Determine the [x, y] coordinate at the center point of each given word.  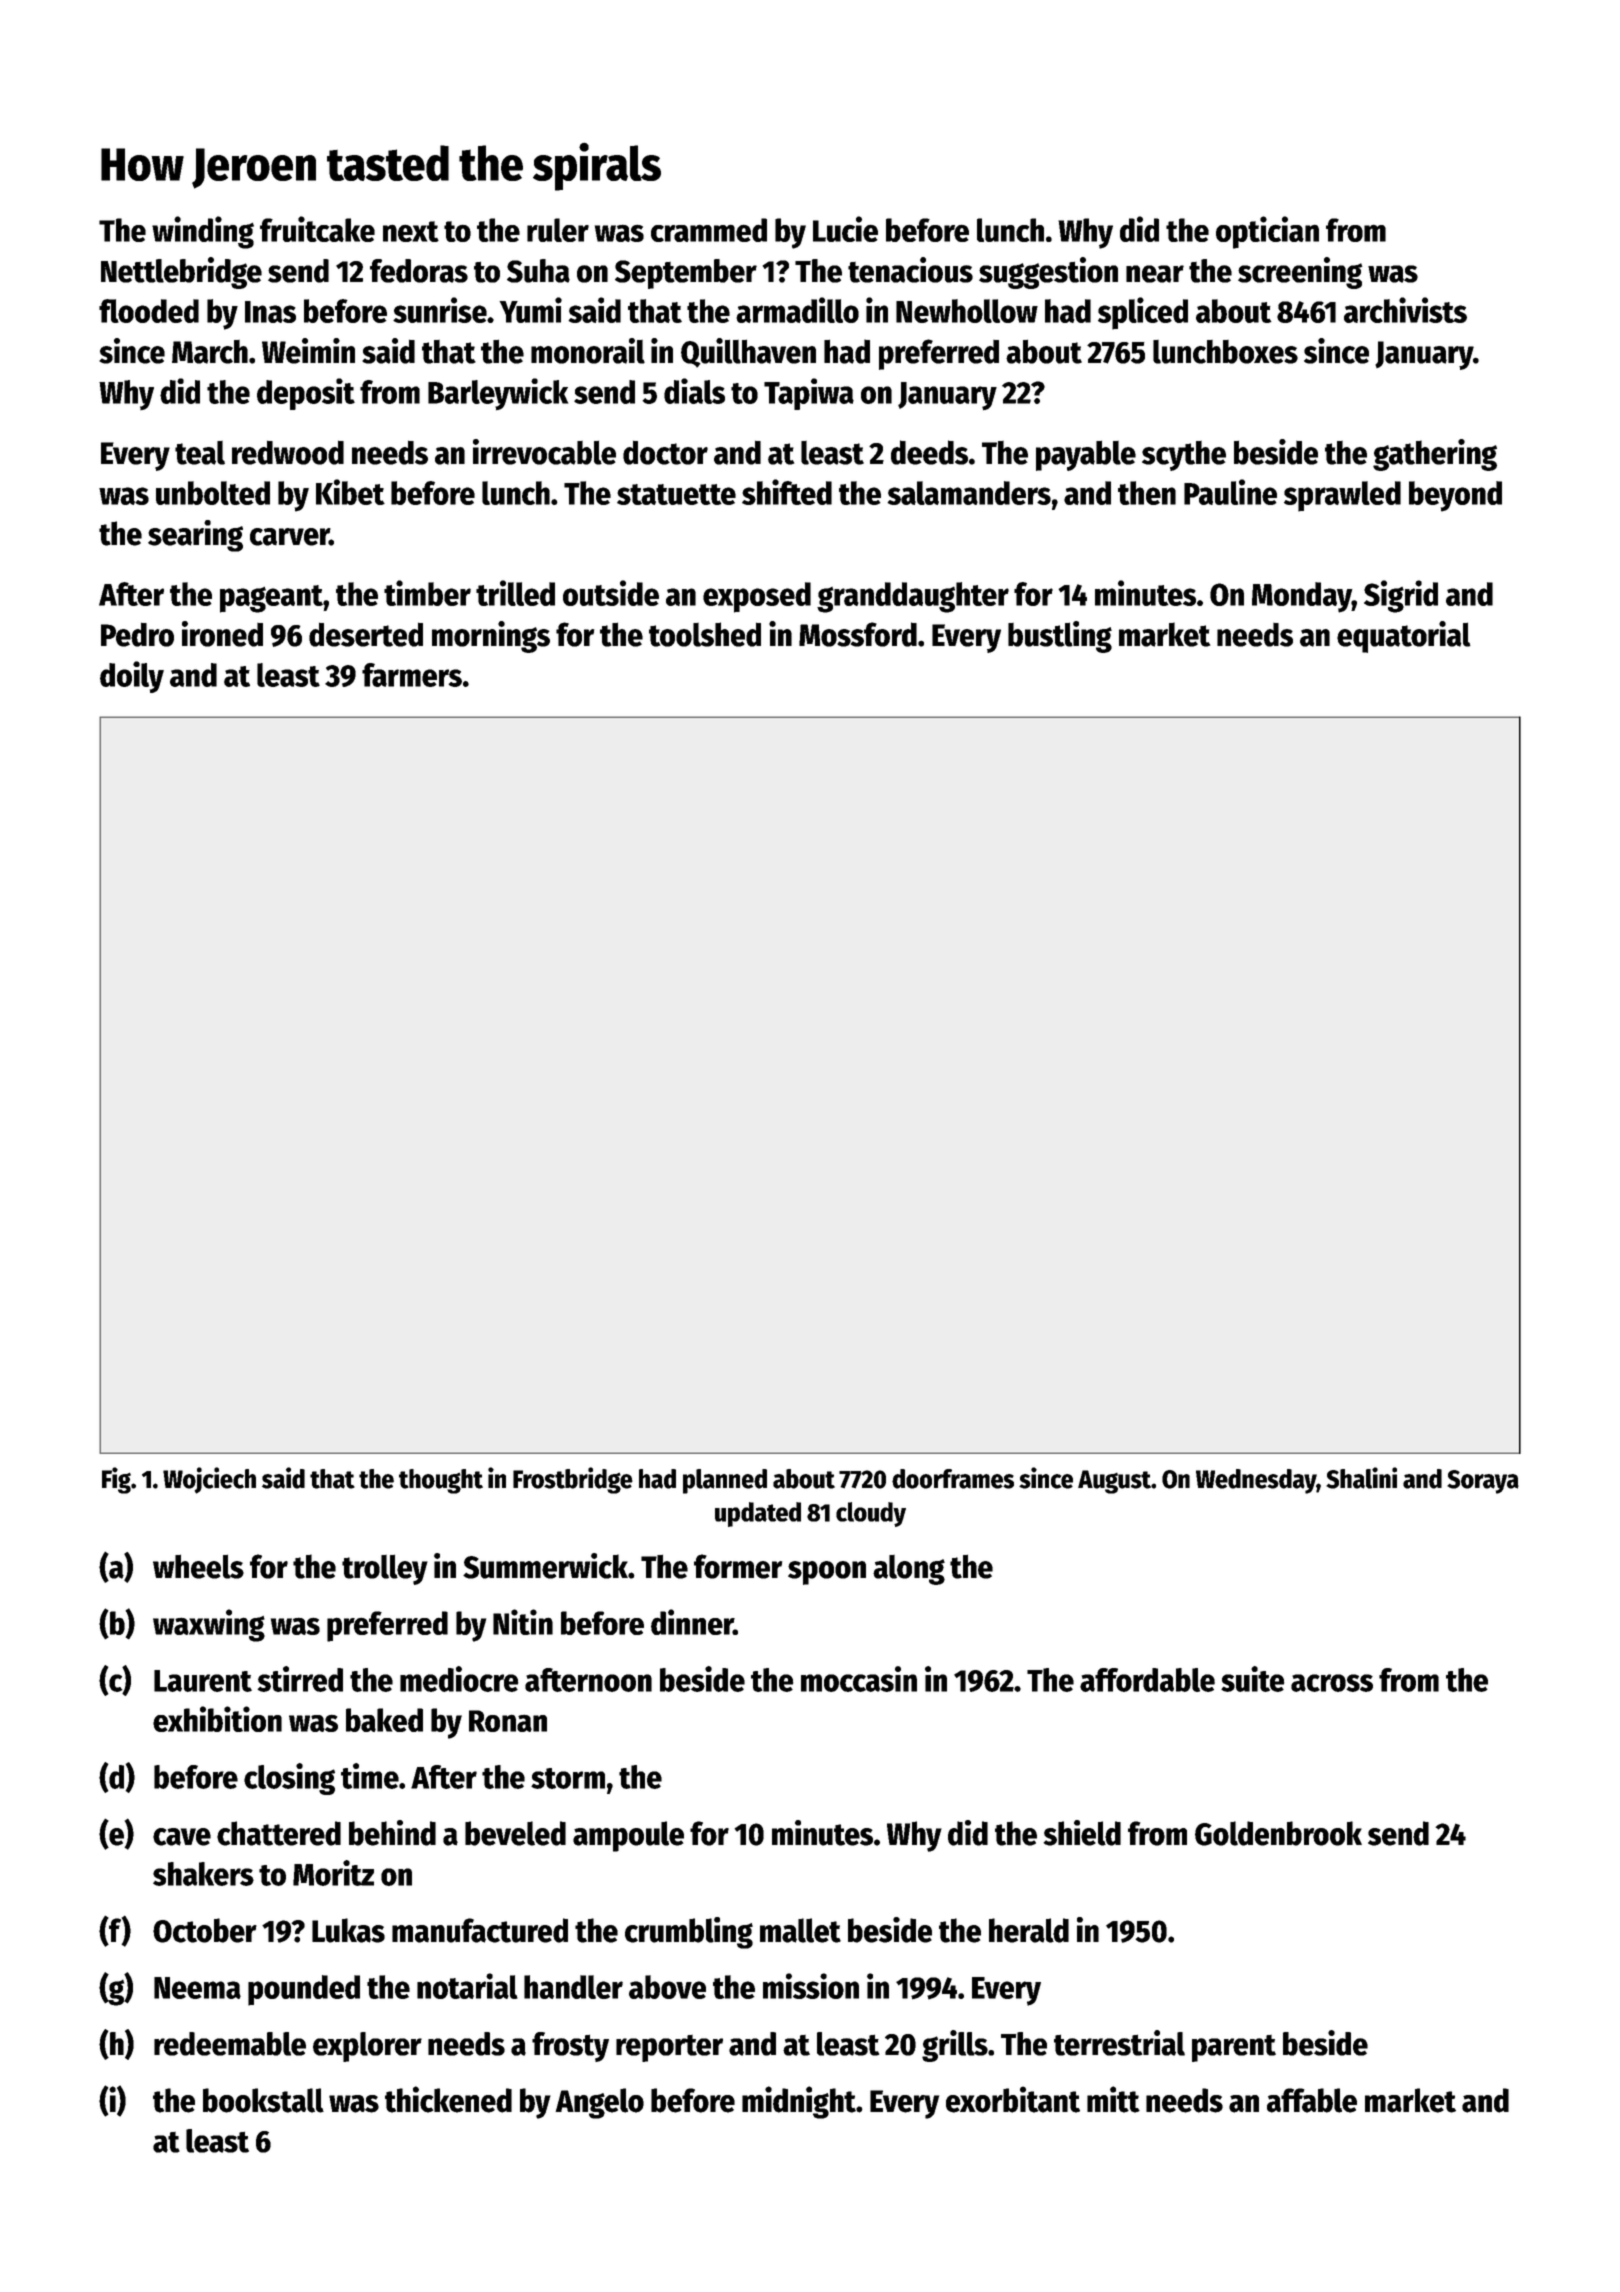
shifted [787, 492]
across [1332, 1683]
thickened [448, 2099]
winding [203, 232]
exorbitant [1013, 2099]
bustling [1060, 637]
